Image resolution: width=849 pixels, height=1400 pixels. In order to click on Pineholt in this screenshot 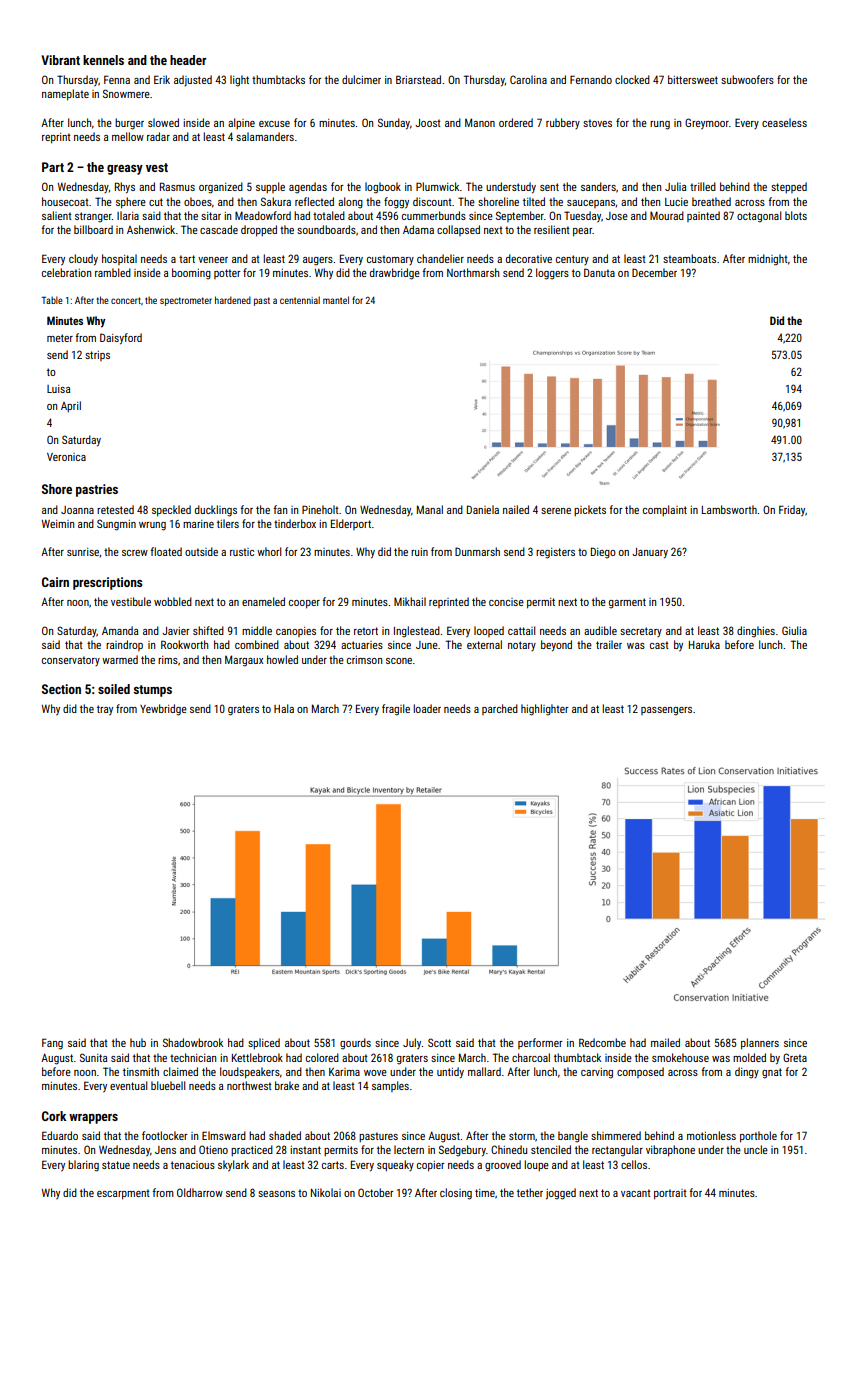, I will do `click(320, 509)`.
